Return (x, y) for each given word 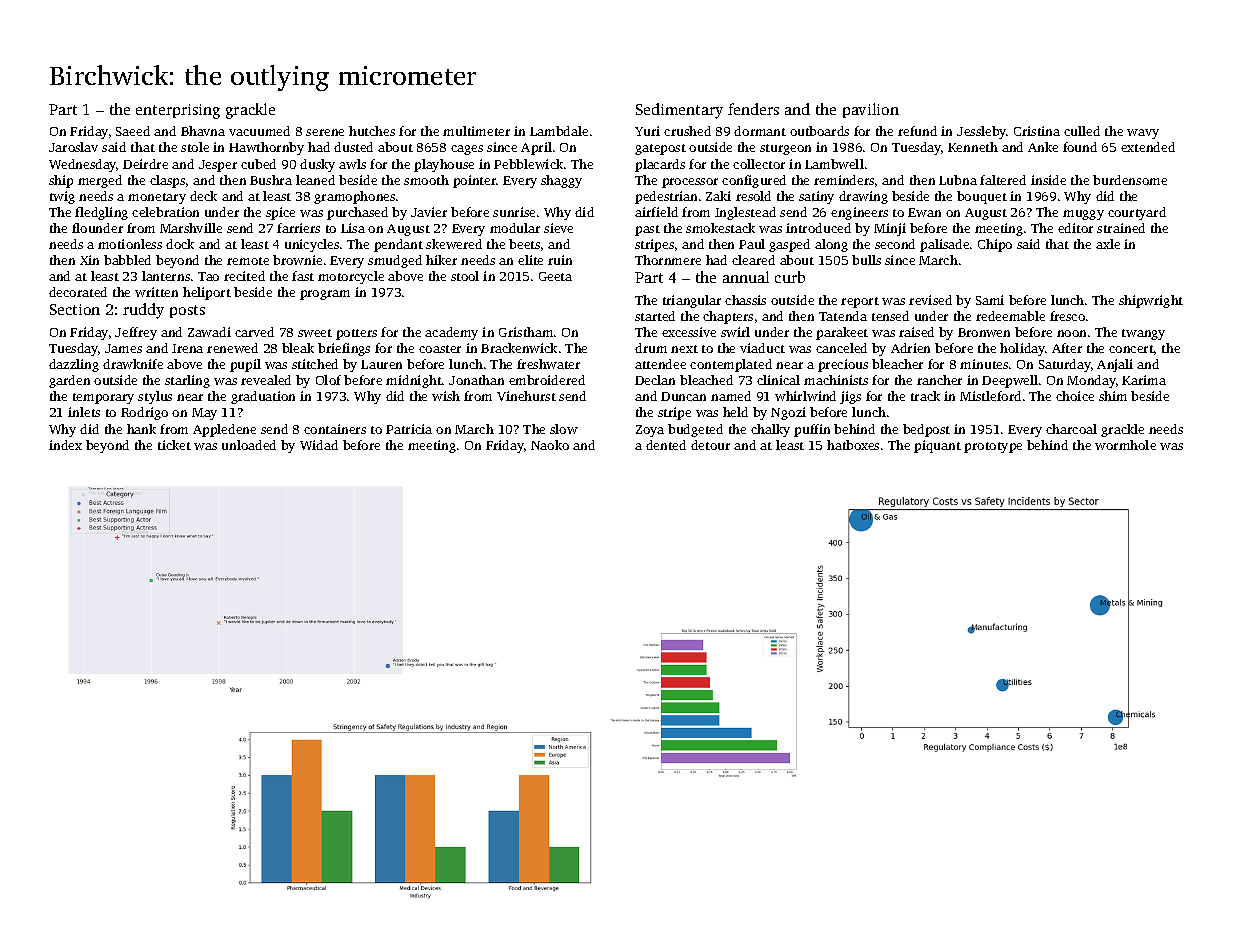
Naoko (550, 445)
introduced (818, 228)
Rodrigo (144, 413)
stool (465, 276)
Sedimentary (679, 111)
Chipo (995, 245)
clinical (778, 380)
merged (100, 181)
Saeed (133, 131)
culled (1082, 131)
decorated (78, 292)
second (895, 244)
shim (1113, 396)
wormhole (1125, 445)
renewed (232, 348)
